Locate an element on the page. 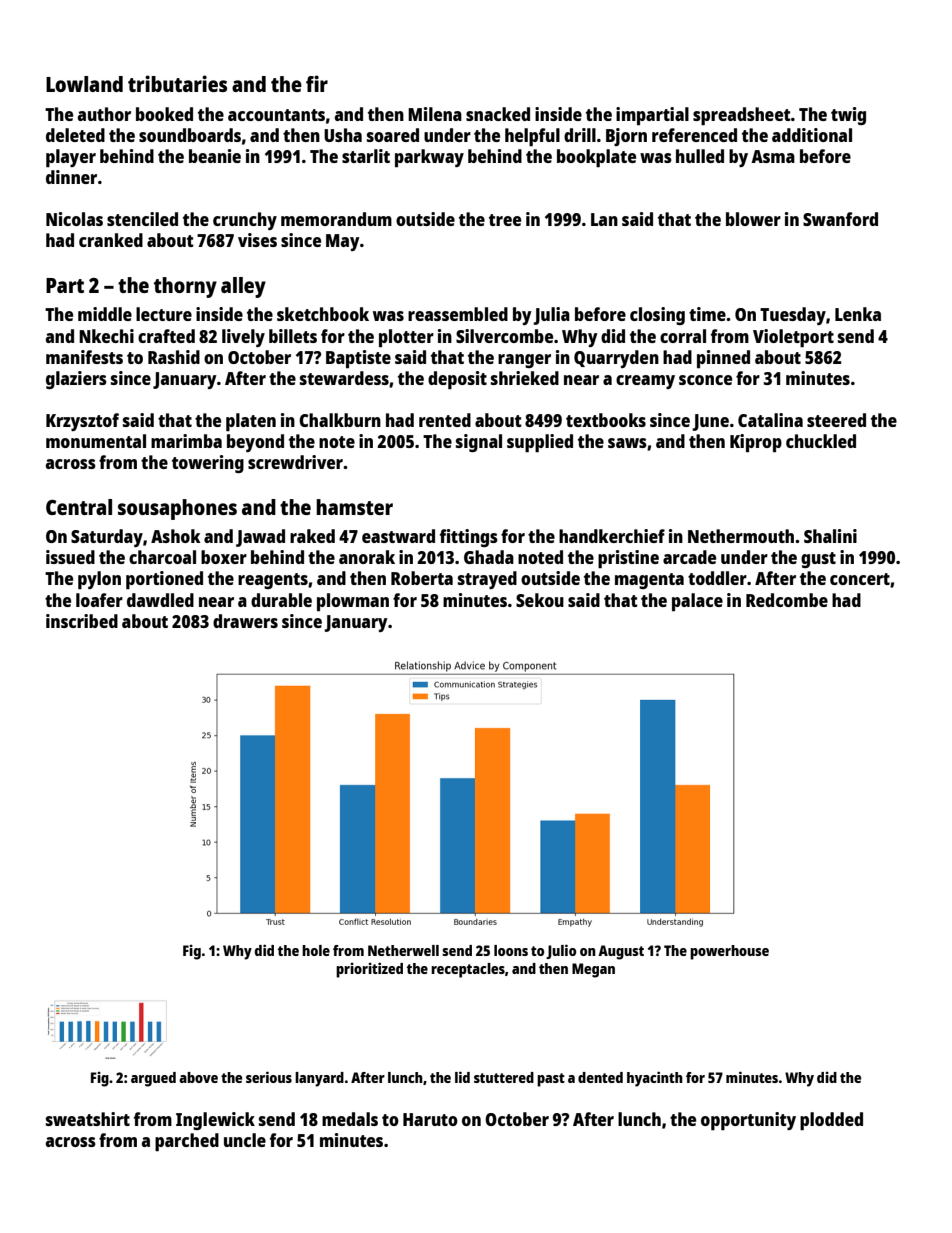  strayed is located at coordinates (487, 580).
